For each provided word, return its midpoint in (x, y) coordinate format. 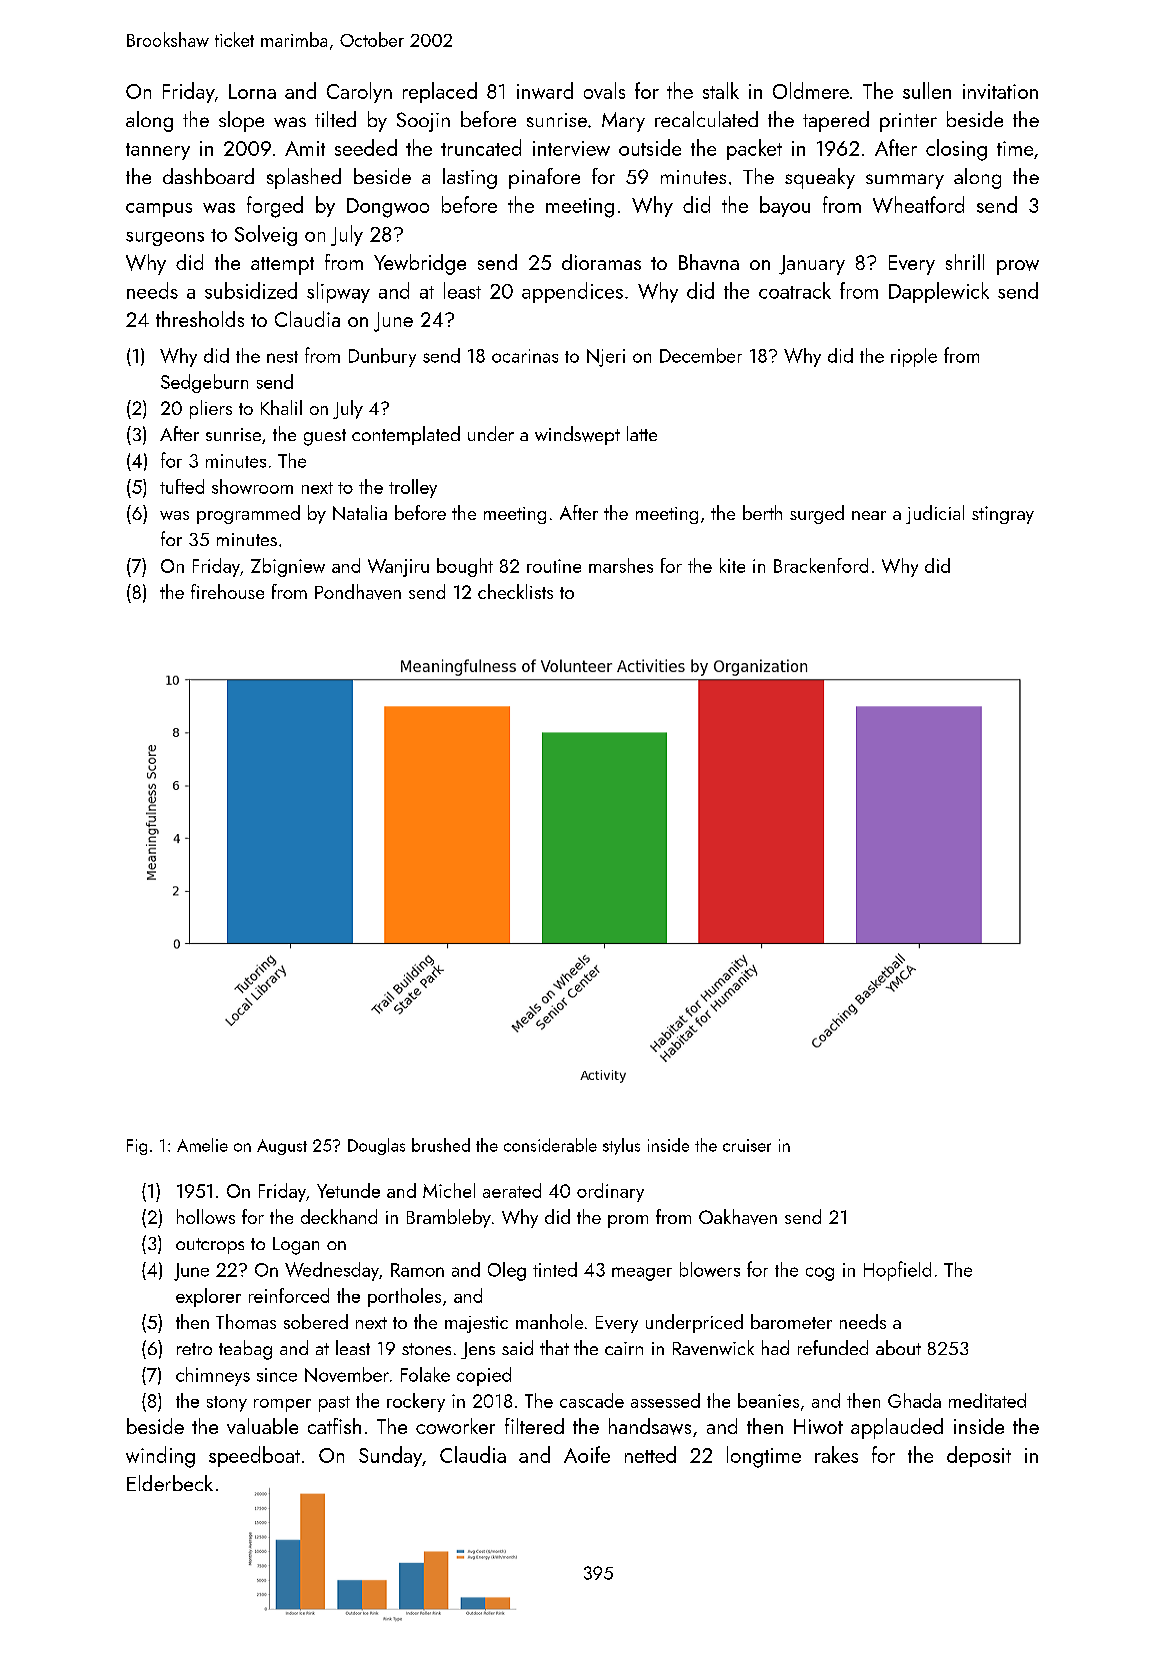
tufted (182, 486)
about (898, 1347)
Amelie (202, 1145)
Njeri (606, 358)
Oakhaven (738, 1217)
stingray (1003, 515)
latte (642, 433)
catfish (334, 1426)
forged (275, 207)
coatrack (795, 290)
